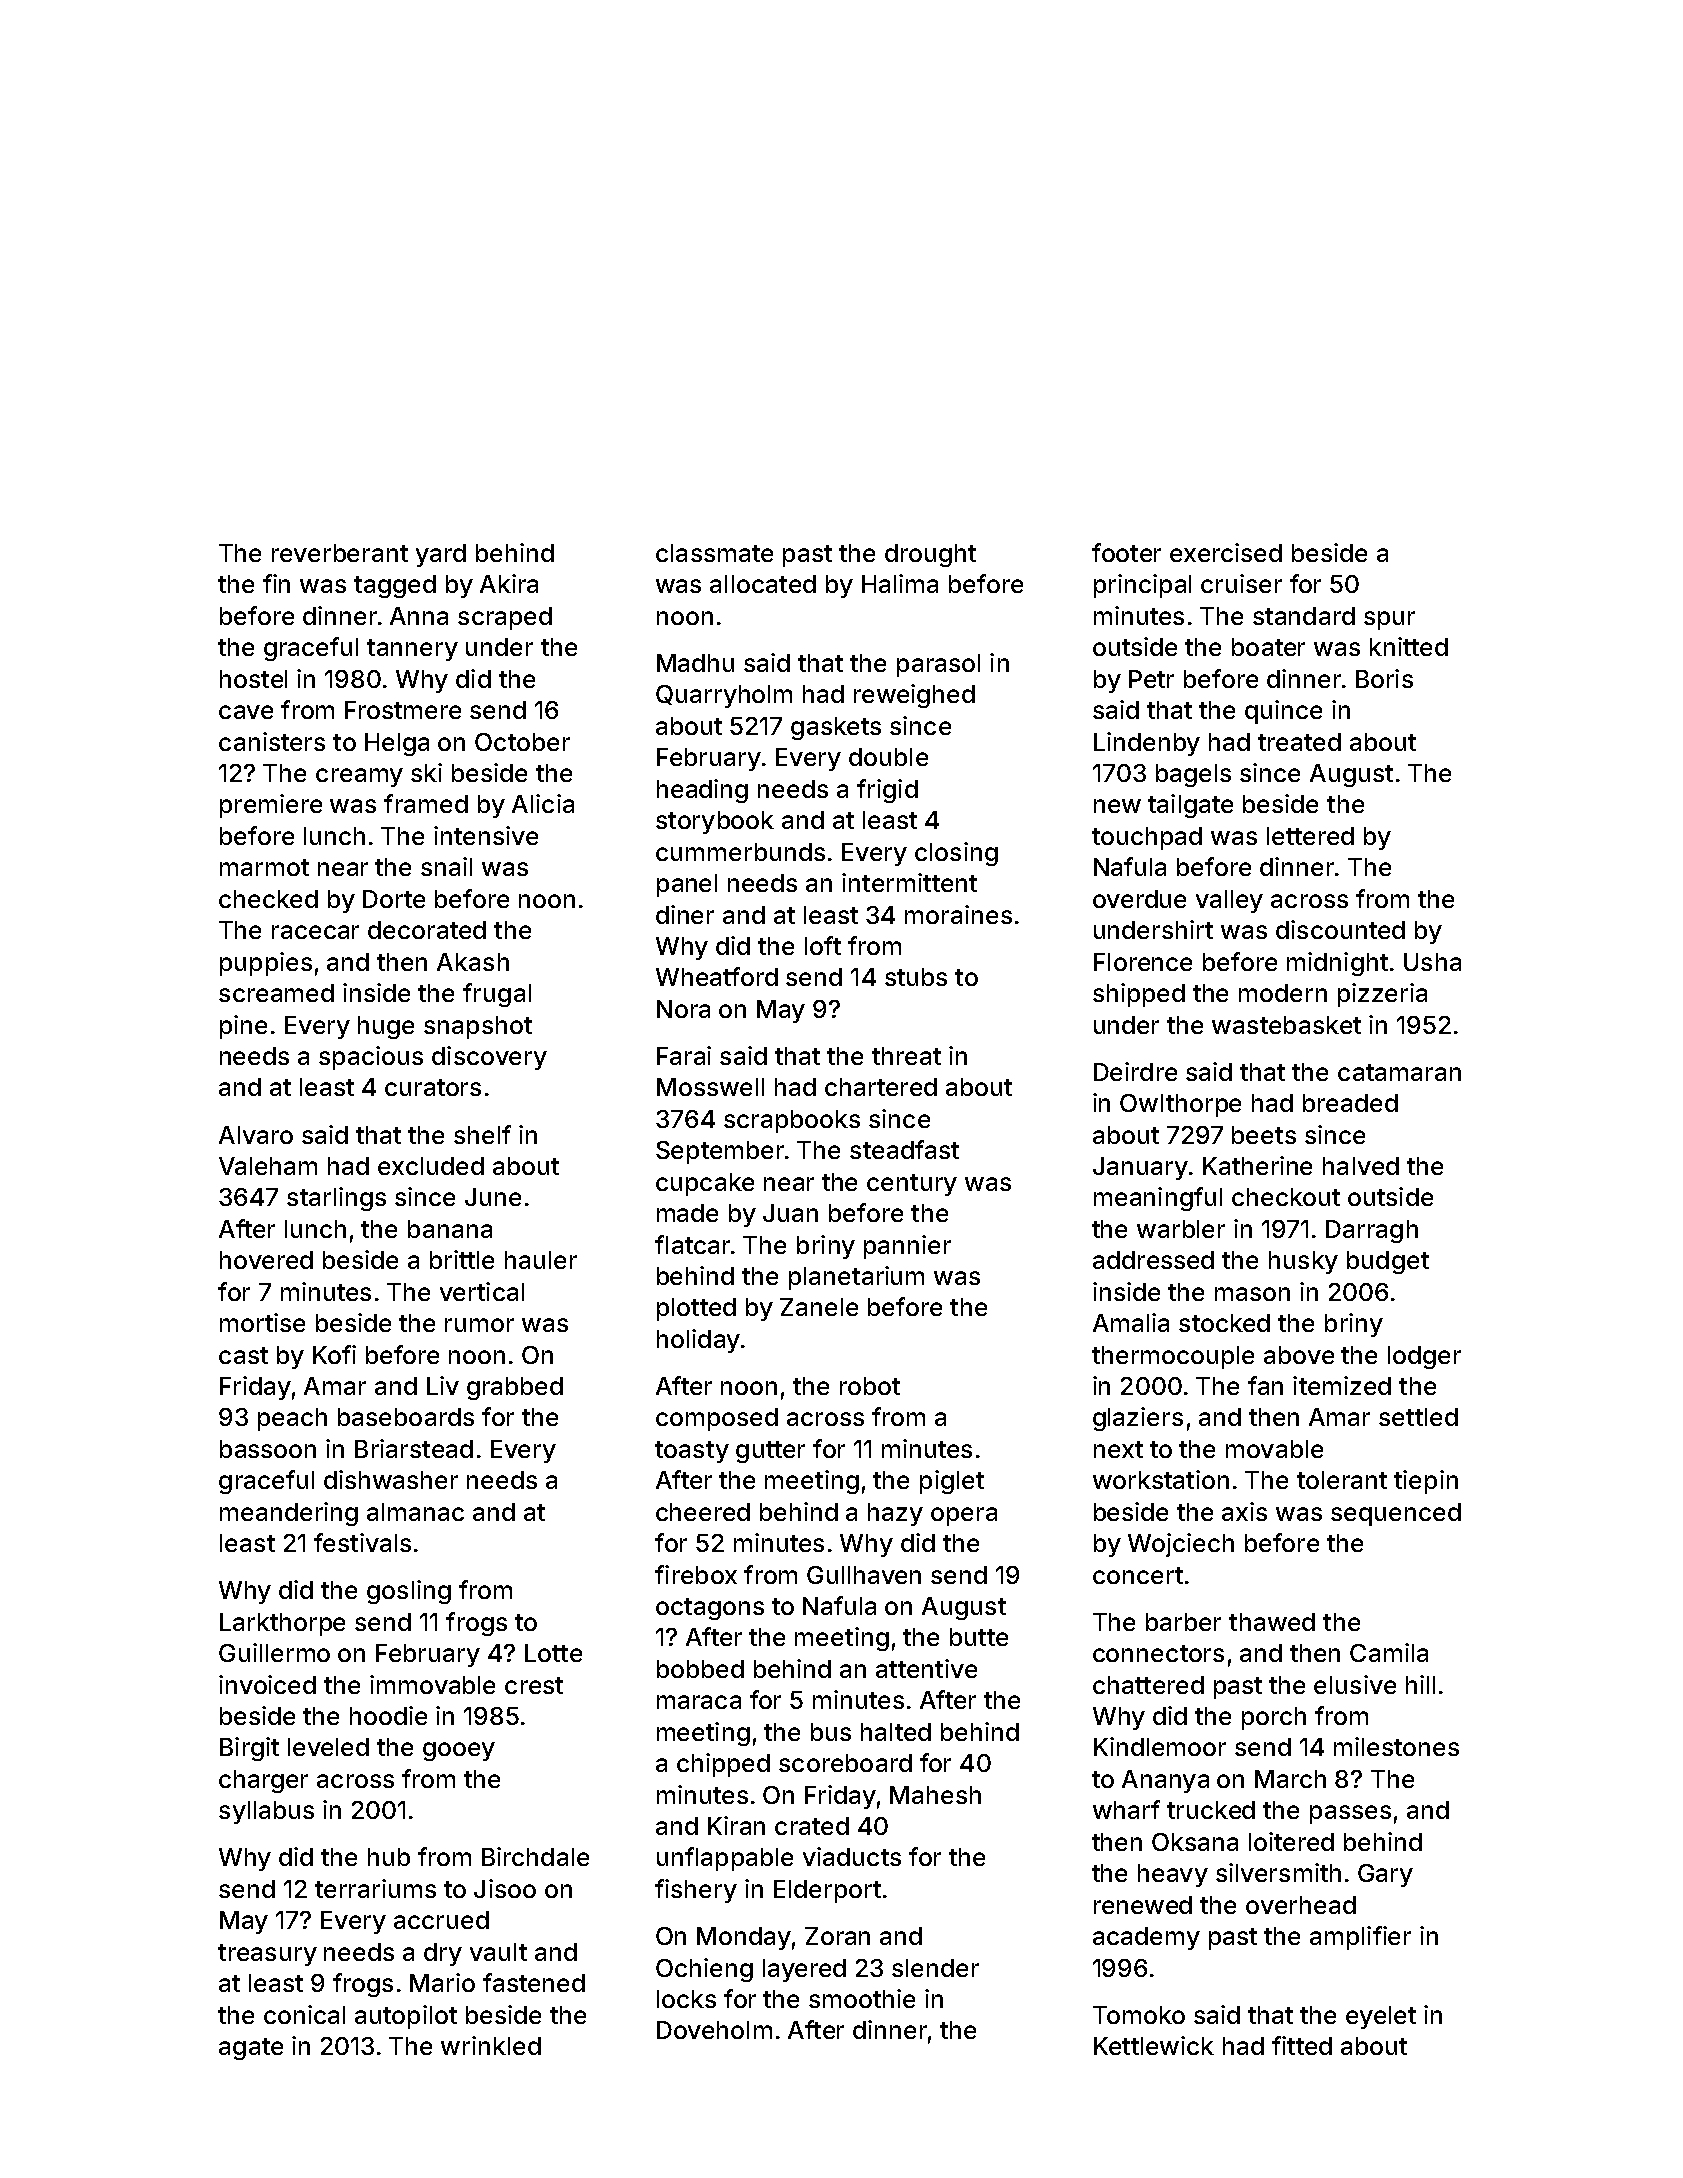 The width and height of the document is (1683, 2178). I want to click on Wheatford, so click(717, 976).
